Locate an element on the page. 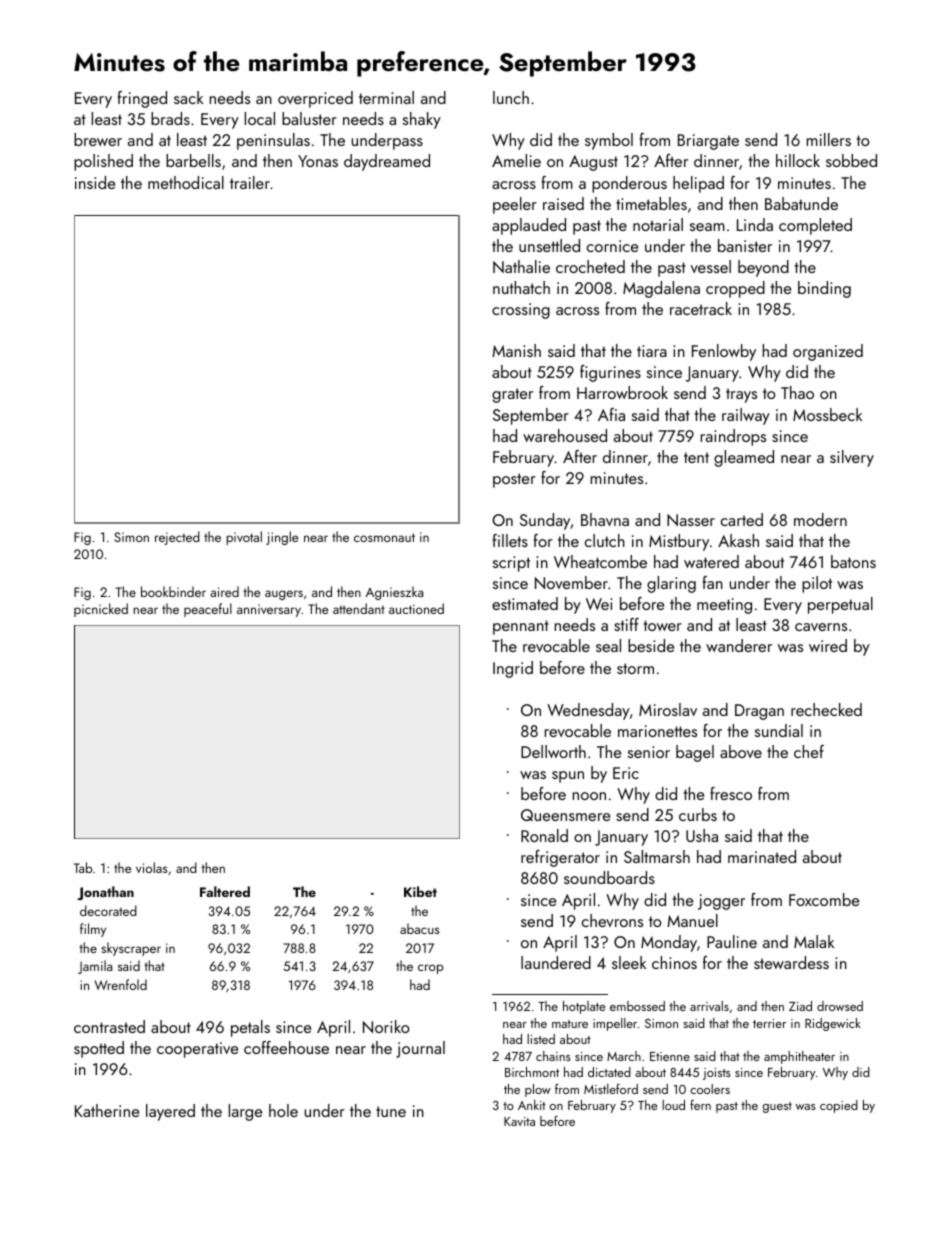 Image resolution: width=952 pixels, height=1233 pixels. cooperative is located at coordinates (197, 1050).
